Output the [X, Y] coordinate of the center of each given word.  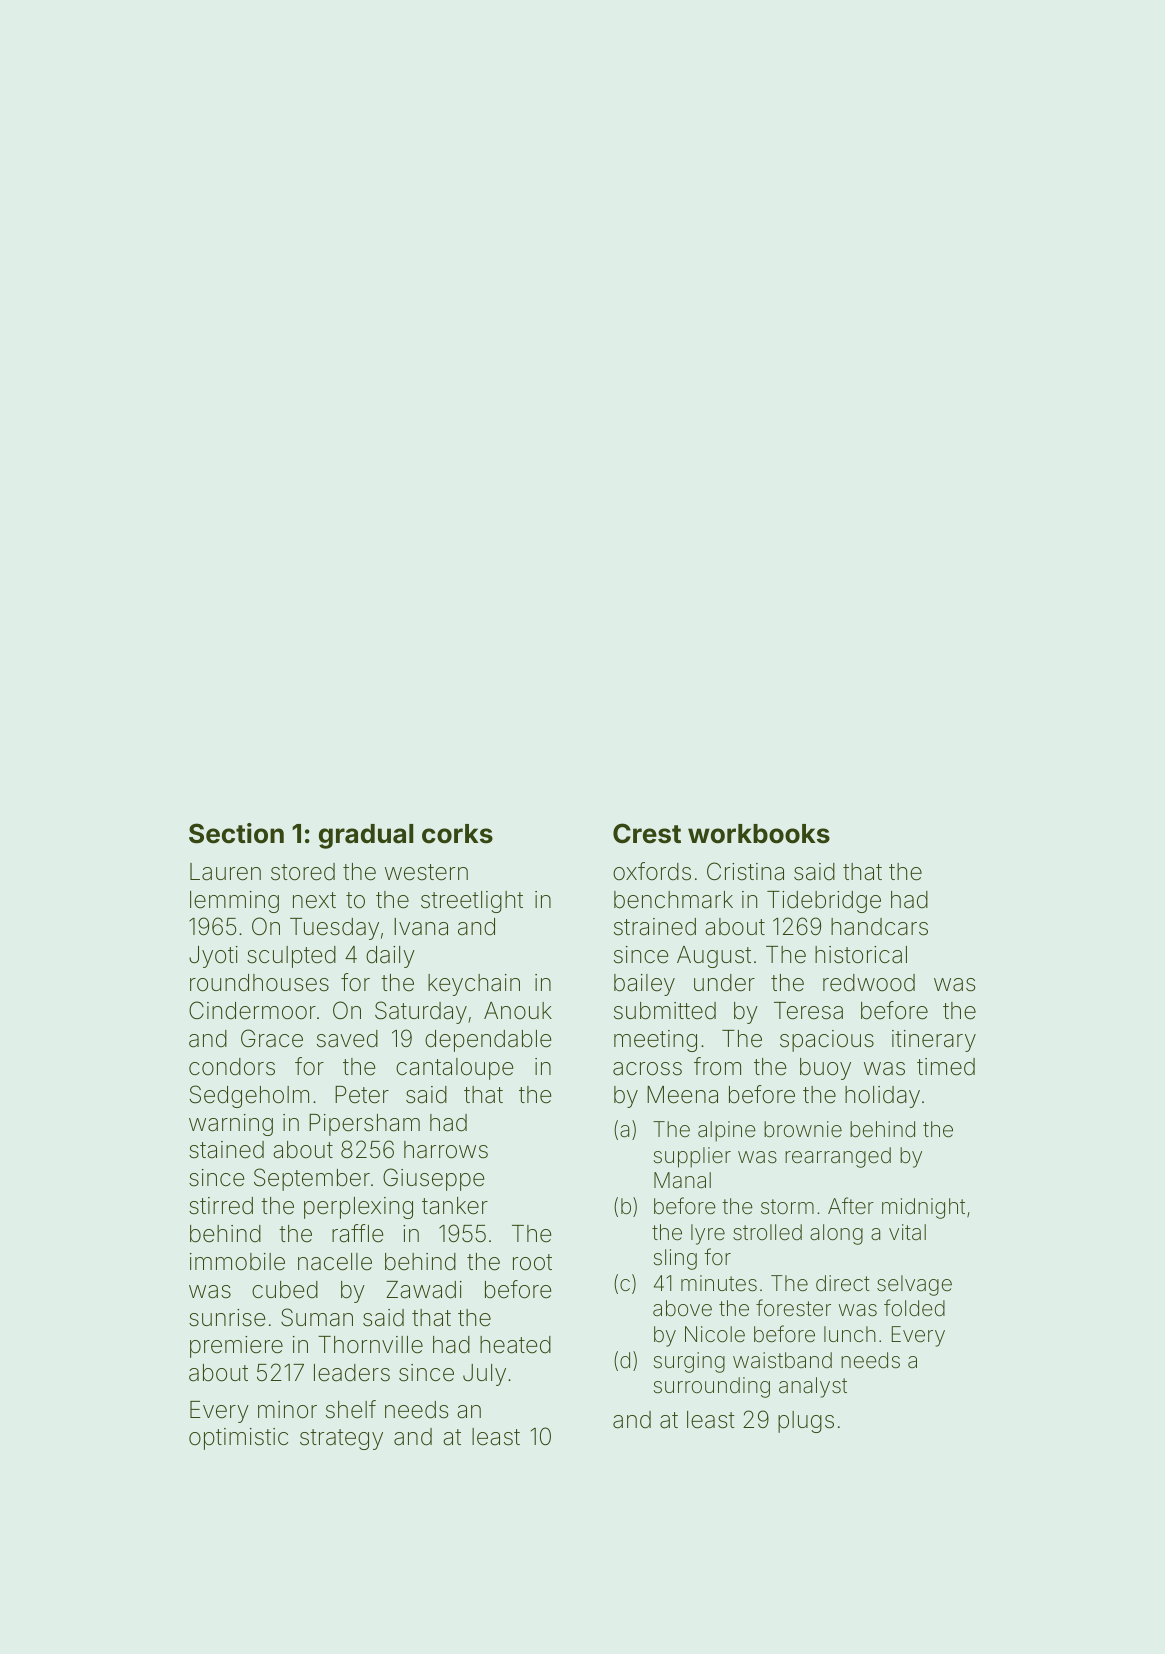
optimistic [238, 1439]
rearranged [838, 1157]
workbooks [759, 834]
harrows [446, 1150]
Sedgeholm [249, 1096]
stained [226, 1150]
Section [236, 833]
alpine [727, 1131]
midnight [923, 1208]
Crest [647, 833]
